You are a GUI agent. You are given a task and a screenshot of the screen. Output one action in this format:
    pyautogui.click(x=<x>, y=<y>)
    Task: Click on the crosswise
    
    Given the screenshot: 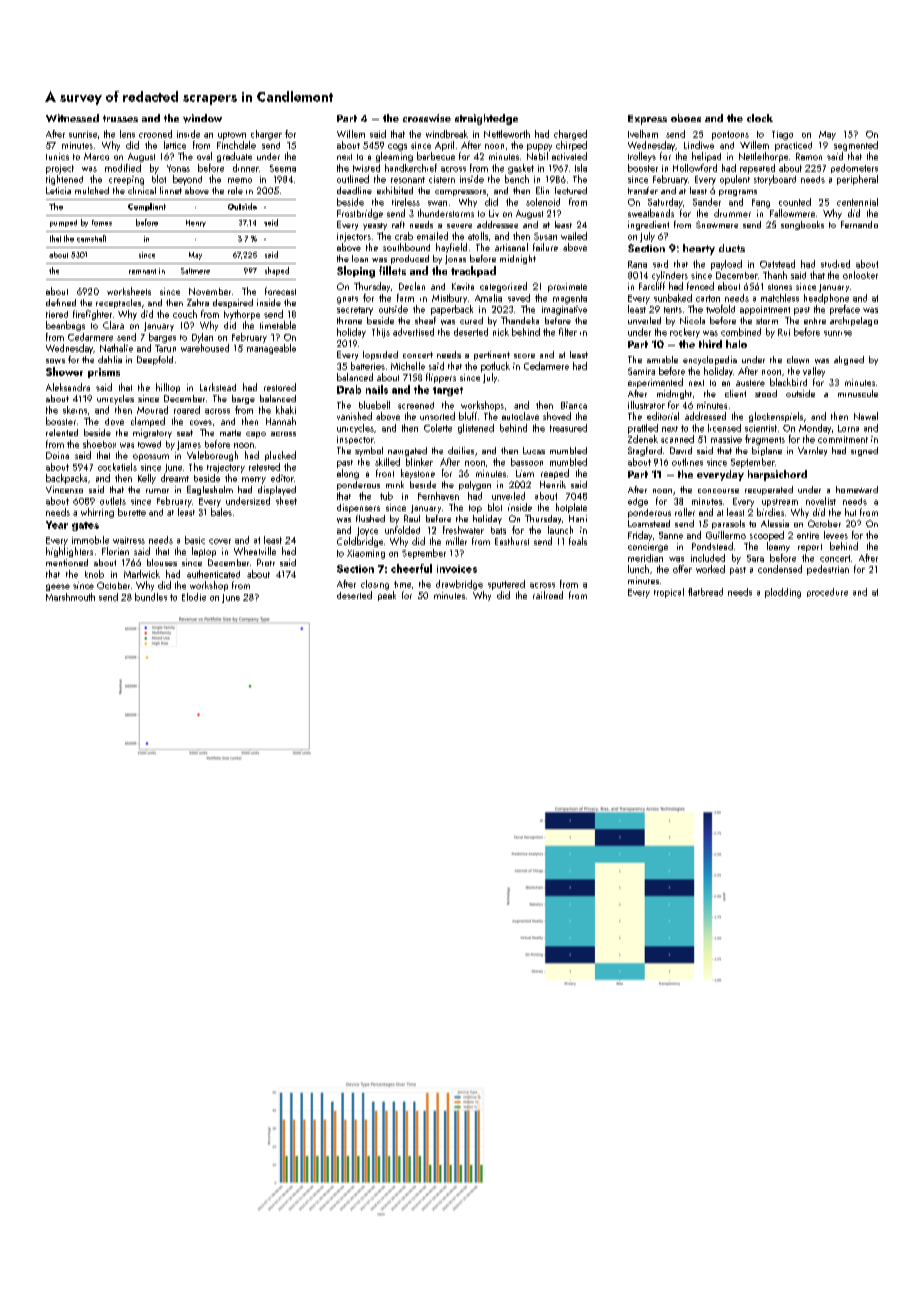 What is the action you would take?
    pyautogui.click(x=427, y=118)
